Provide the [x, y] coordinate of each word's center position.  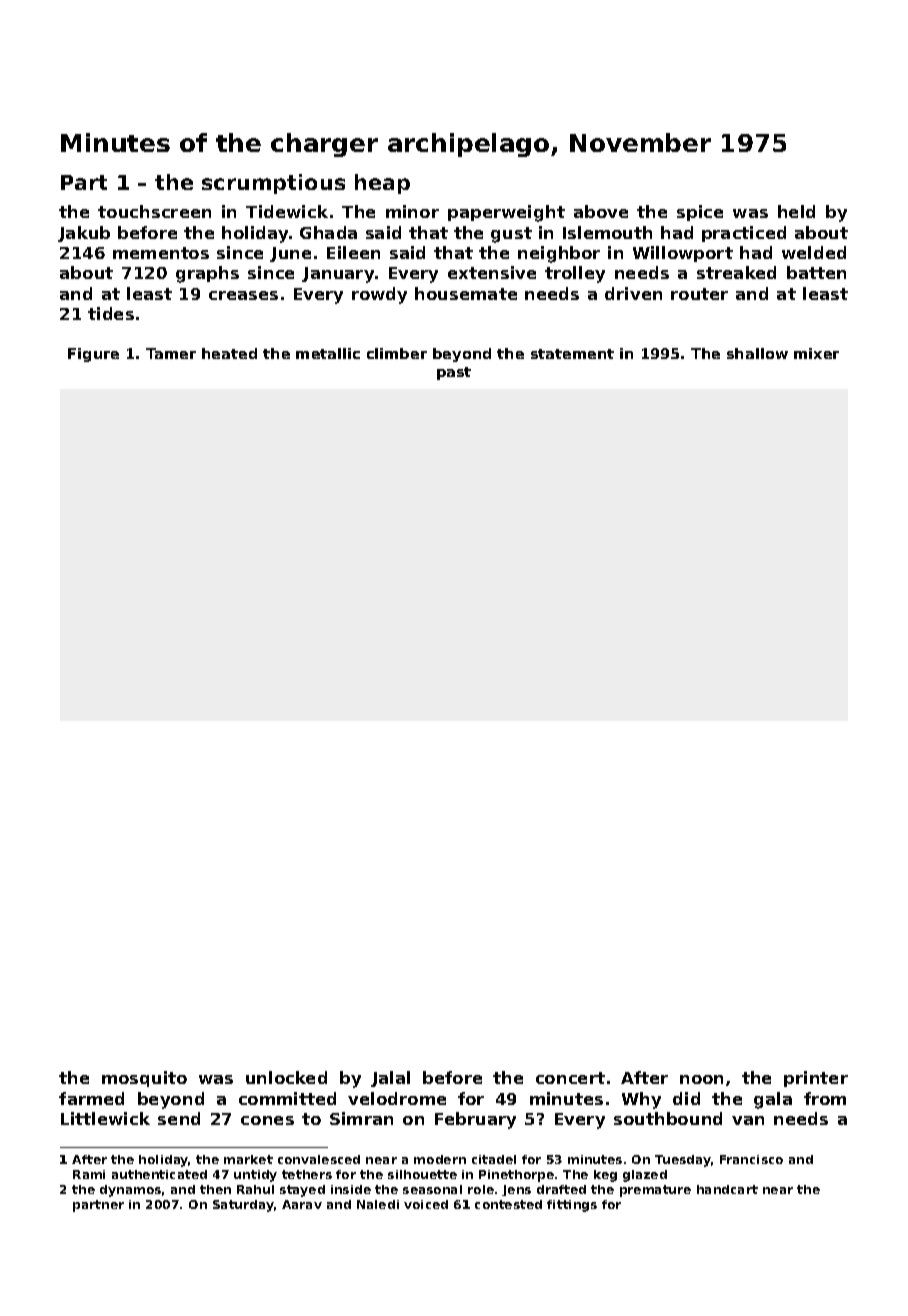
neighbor [559, 254]
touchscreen [154, 211]
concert [570, 1078]
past [454, 373]
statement [572, 354]
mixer [816, 353]
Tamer [171, 353]
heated [229, 353]
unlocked [286, 1077]
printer [816, 1079]
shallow [757, 353]
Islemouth [607, 232]
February [475, 1120]
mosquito [144, 1079]
